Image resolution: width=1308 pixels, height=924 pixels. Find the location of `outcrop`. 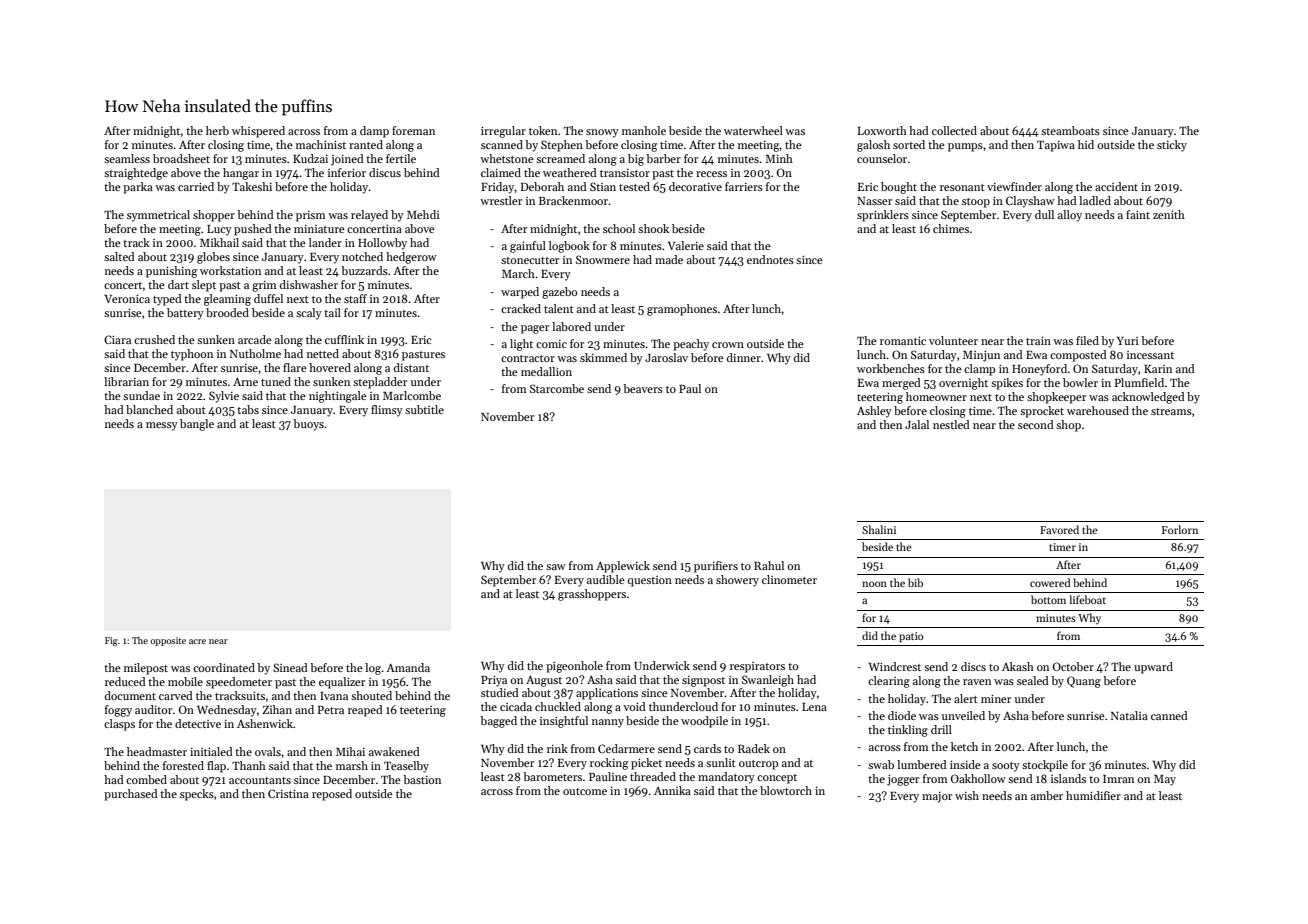

outcrop is located at coordinates (758, 765).
